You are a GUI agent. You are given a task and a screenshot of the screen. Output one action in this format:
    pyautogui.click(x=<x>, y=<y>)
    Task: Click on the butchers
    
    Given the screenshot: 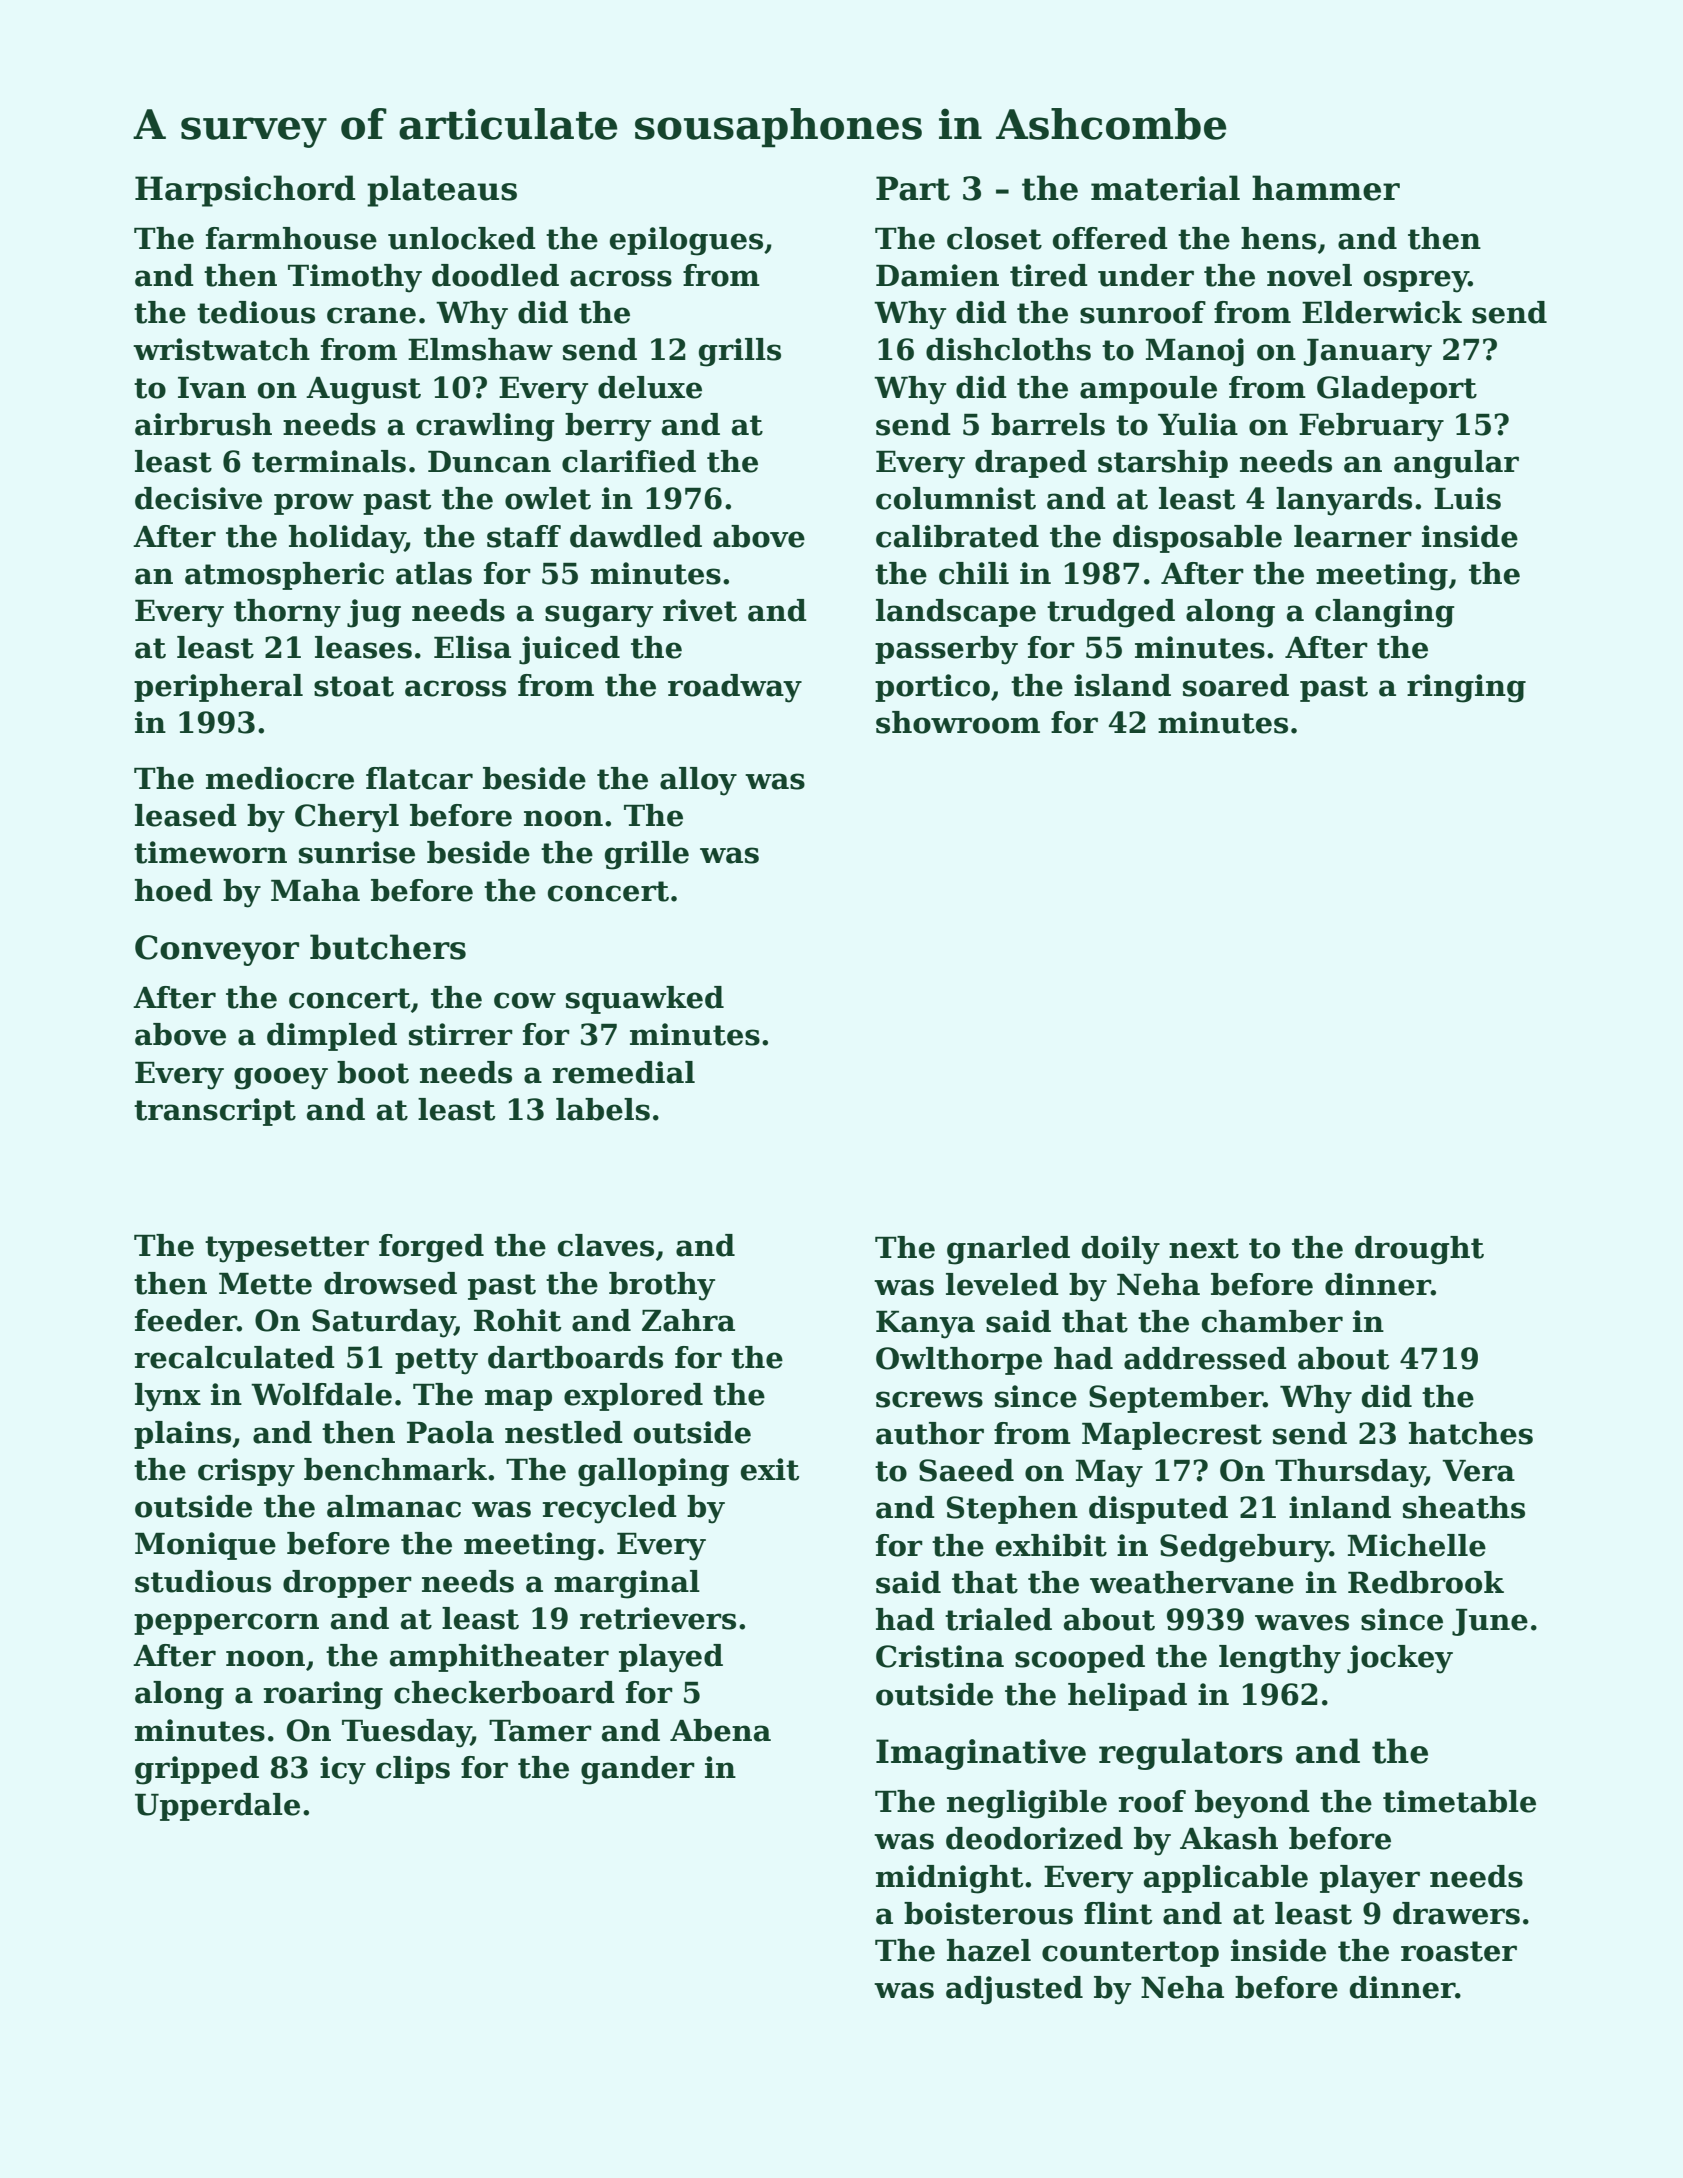 What is the action you would take?
    pyautogui.click(x=388, y=947)
